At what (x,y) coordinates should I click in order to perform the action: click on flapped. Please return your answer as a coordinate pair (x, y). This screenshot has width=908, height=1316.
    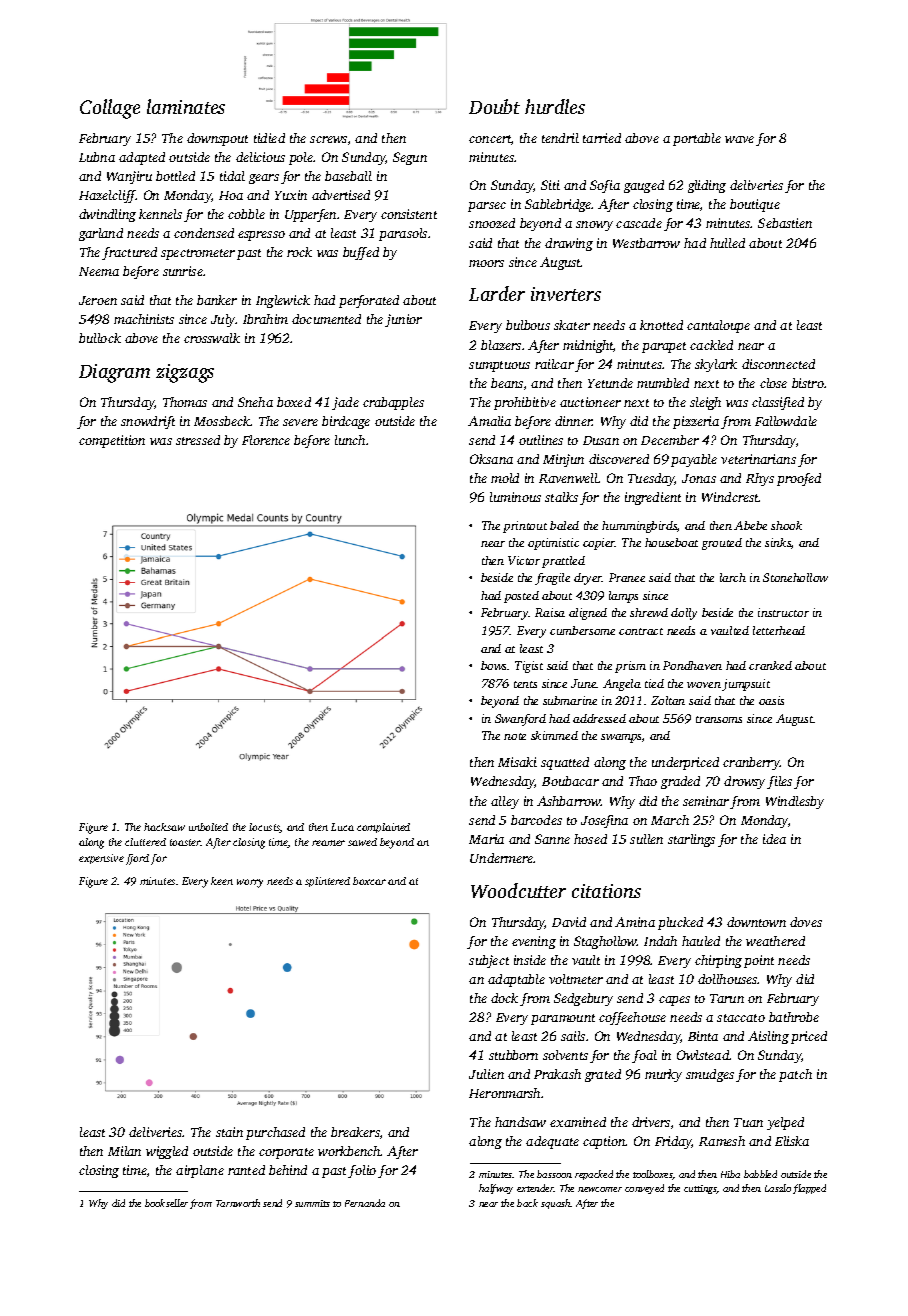
    Looking at the image, I should click on (809, 1189).
